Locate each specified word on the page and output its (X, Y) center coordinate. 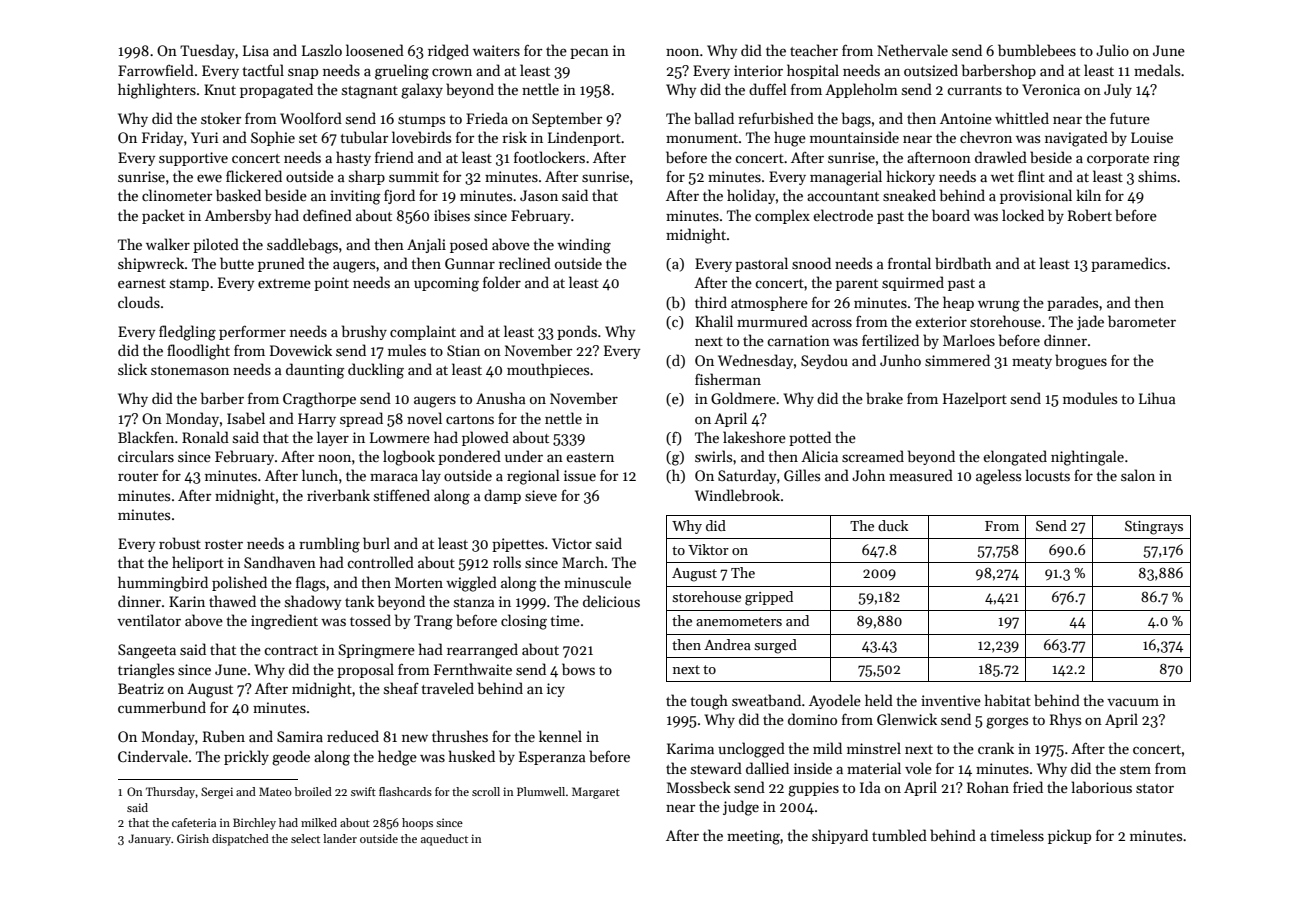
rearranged (482, 651)
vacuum (1133, 702)
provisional (1036, 196)
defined (327, 215)
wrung (999, 306)
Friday (162, 138)
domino (812, 719)
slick (132, 369)
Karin (187, 601)
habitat (1008, 700)
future (1130, 118)
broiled (313, 791)
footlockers (549, 157)
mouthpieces (548, 370)
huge (790, 139)
